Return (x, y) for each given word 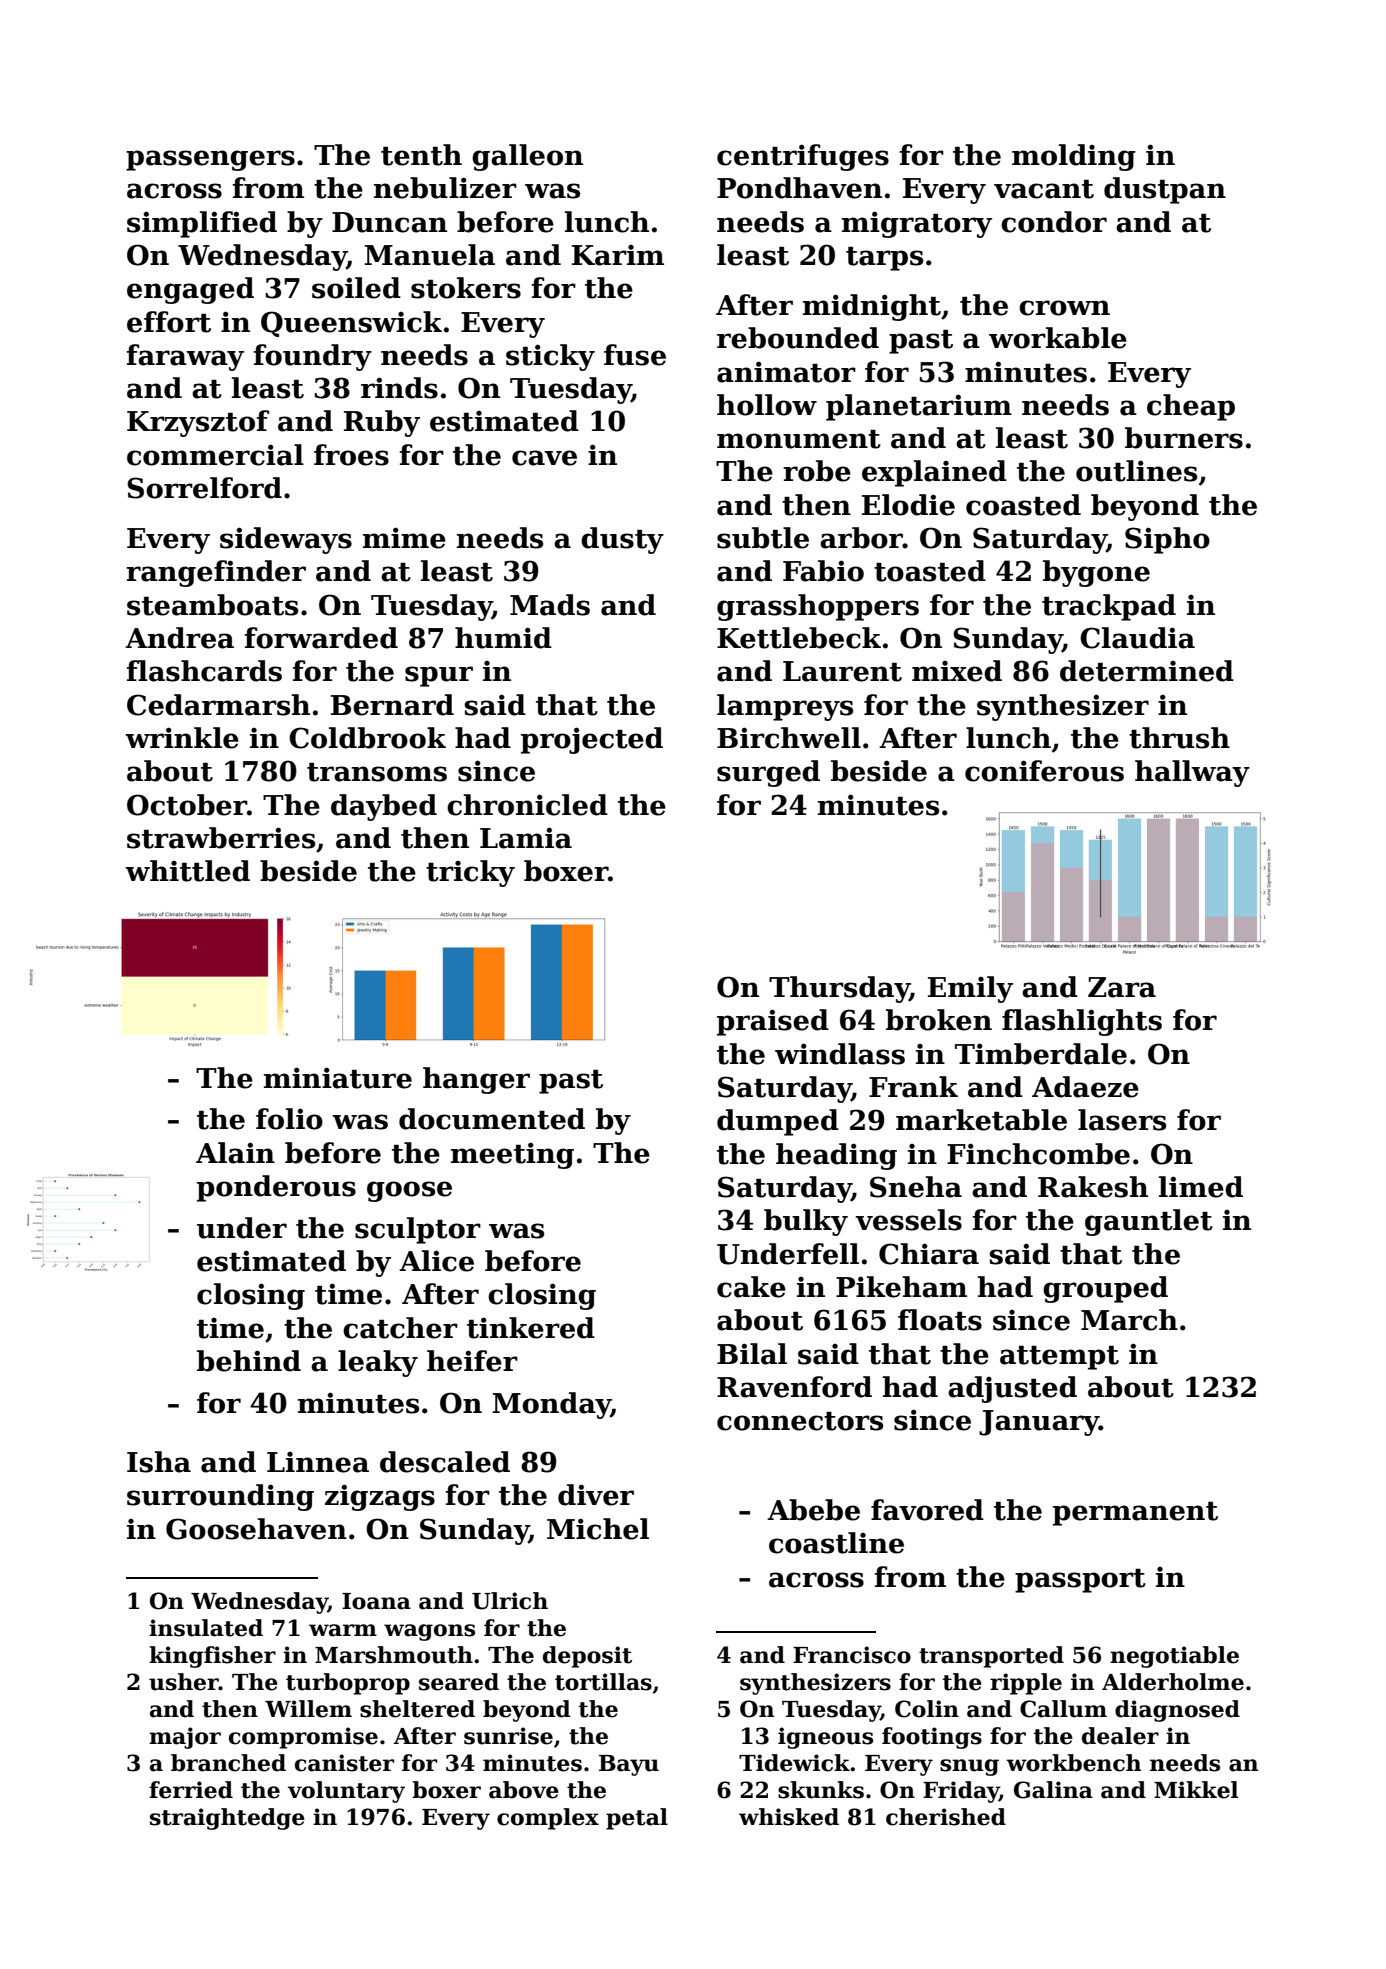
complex (548, 1819)
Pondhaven (799, 188)
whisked (789, 1817)
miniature (338, 1078)
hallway (1192, 773)
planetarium (919, 407)
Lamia (526, 838)
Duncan (389, 222)
